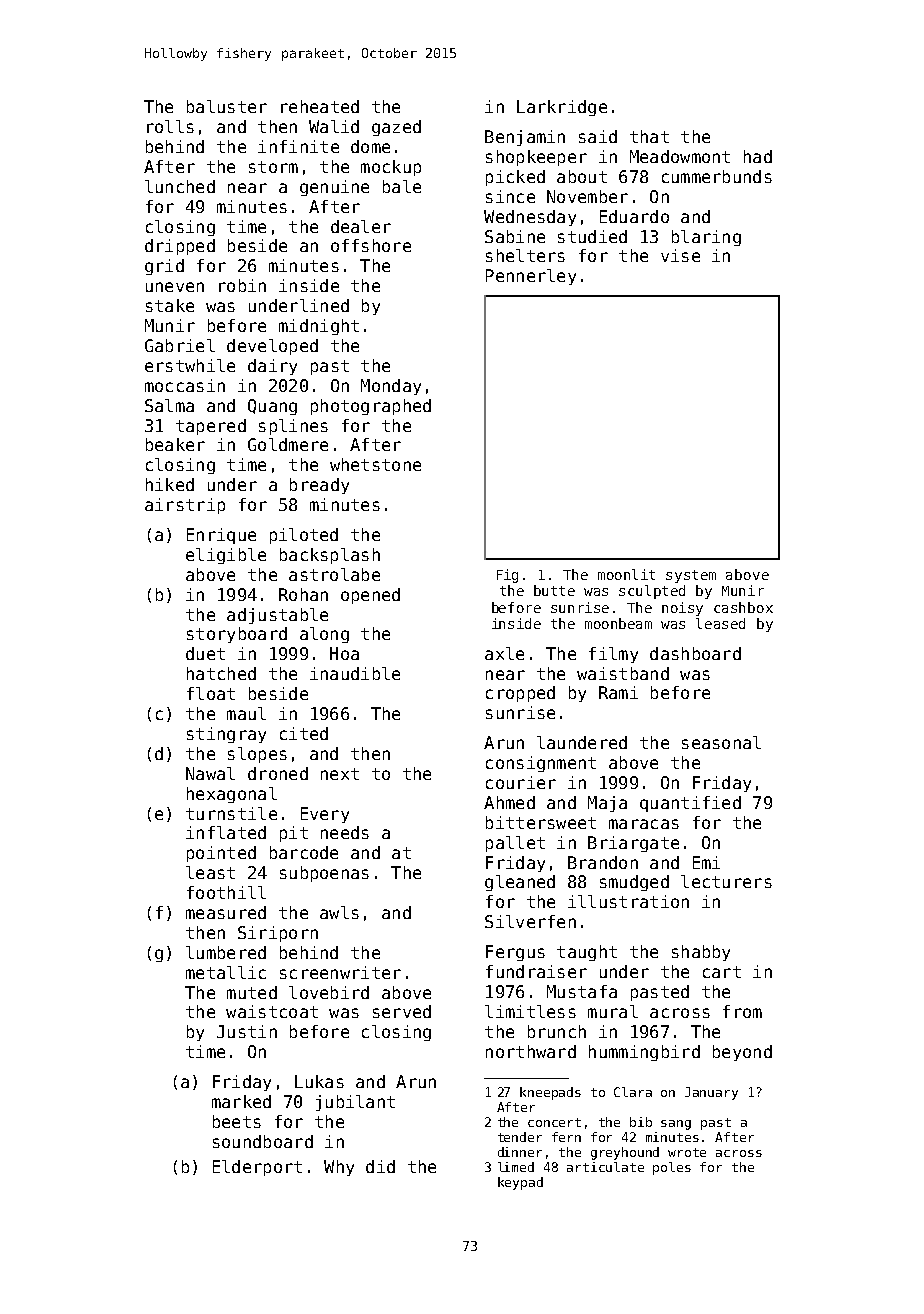  What do you see at coordinates (180, 247) in the page?
I see `dripped` at bounding box center [180, 247].
